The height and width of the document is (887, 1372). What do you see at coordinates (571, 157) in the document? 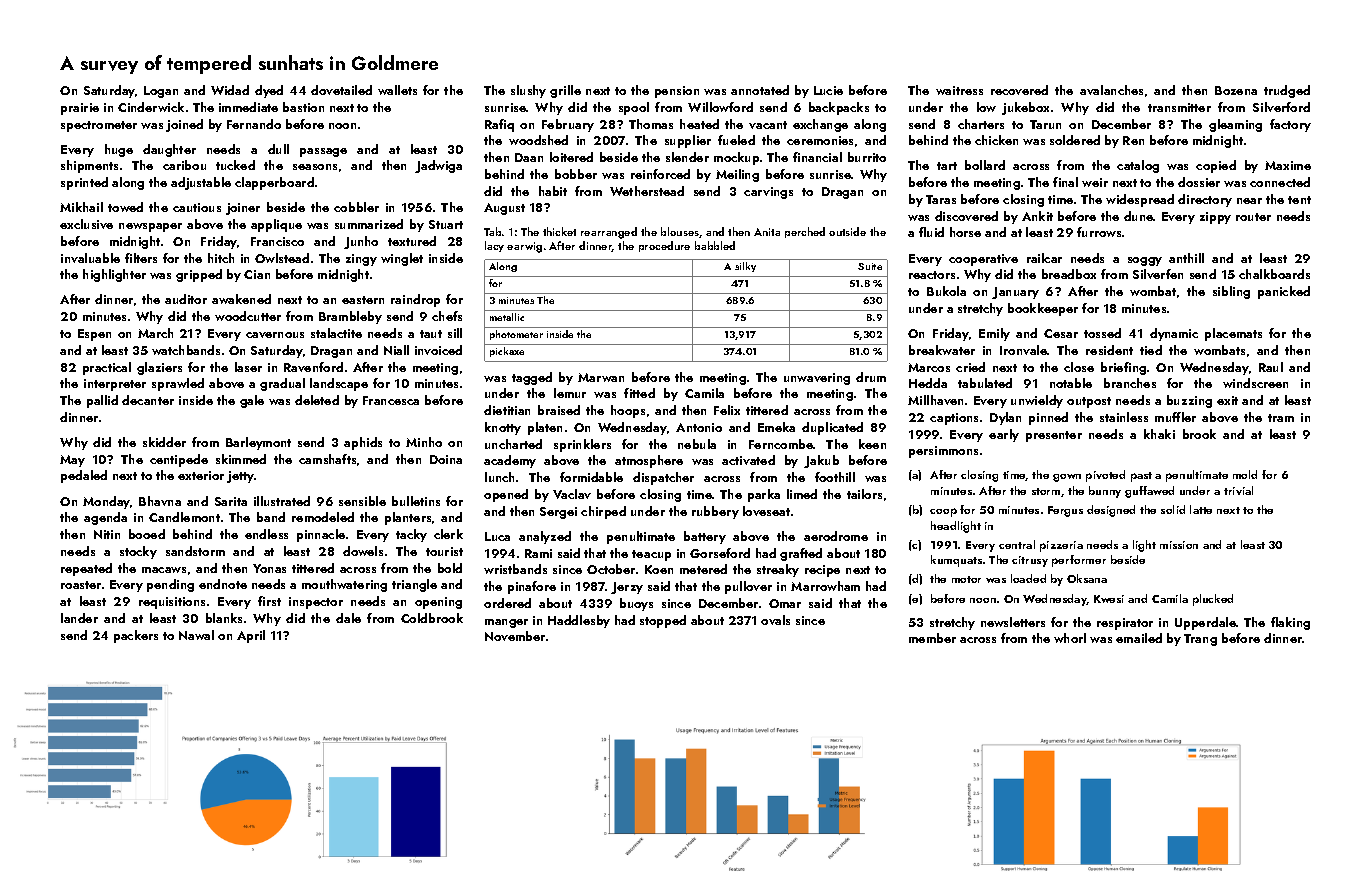
I see `loitered` at bounding box center [571, 157].
